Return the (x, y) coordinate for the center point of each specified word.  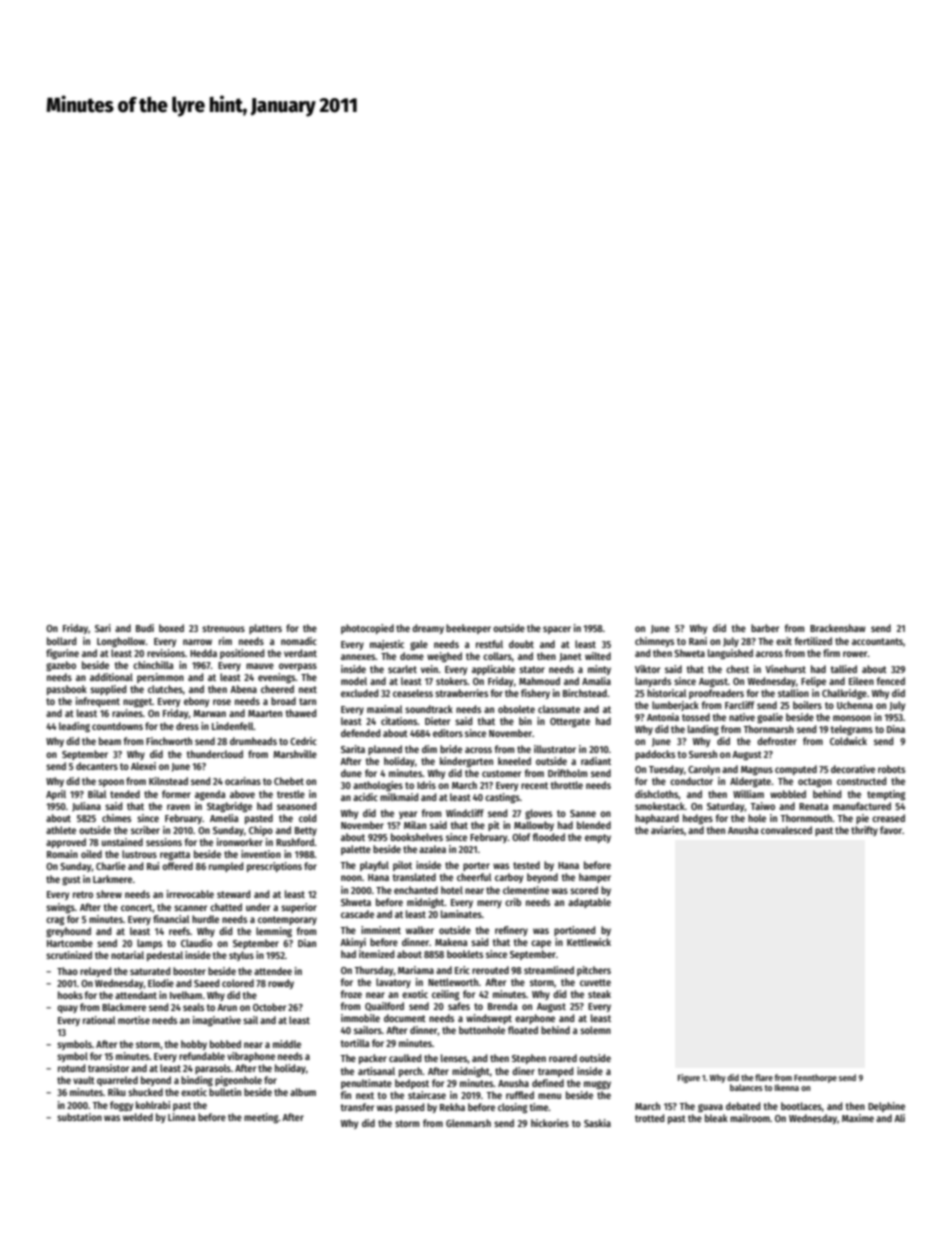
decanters (97, 766)
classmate (559, 709)
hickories (550, 1123)
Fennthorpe (815, 1078)
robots (891, 769)
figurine (62, 654)
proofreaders (716, 694)
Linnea (182, 1117)
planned (385, 750)
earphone (535, 1019)
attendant (136, 995)
